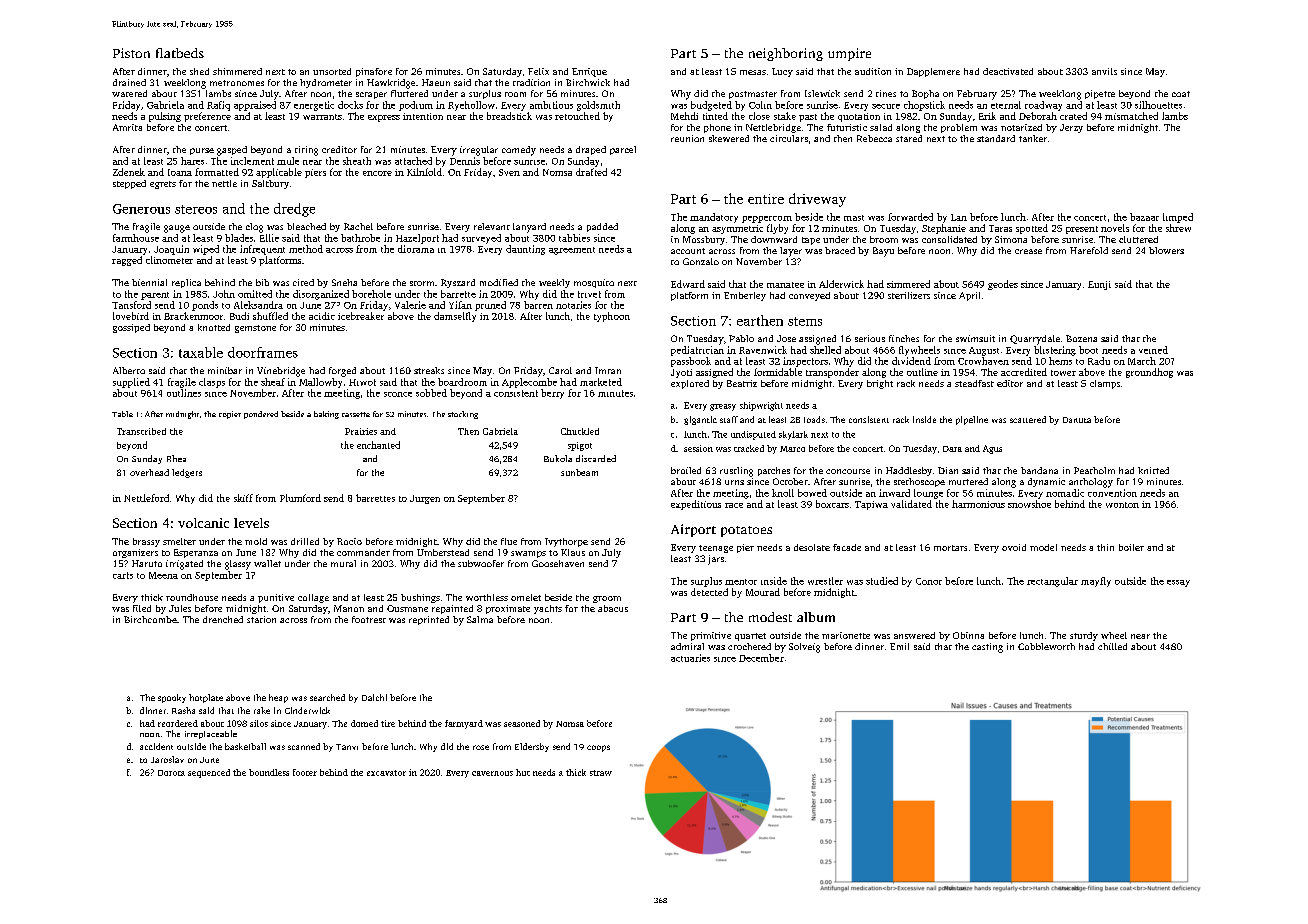  What do you see at coordinates (1028, 251) in the image?
I see `crease` at bounding box center [1028, 251].
